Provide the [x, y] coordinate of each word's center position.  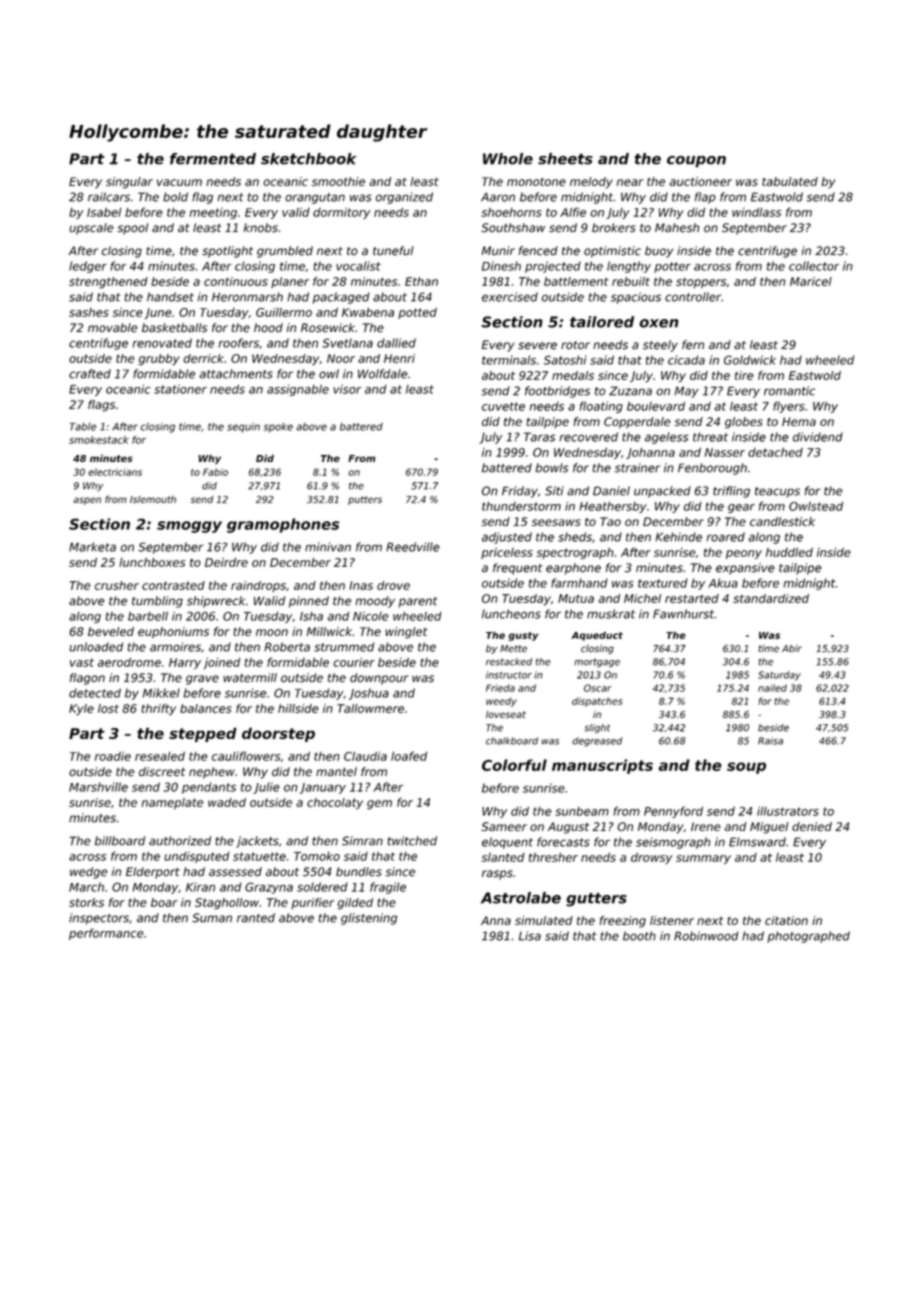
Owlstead [816, 506]
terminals [509, 360]
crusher [117, 585]
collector [814, 266]
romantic [789, 391]
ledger [88, 267]
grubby [159, 360]
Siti [554, 491]
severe [537, 346]
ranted [256, 918]
